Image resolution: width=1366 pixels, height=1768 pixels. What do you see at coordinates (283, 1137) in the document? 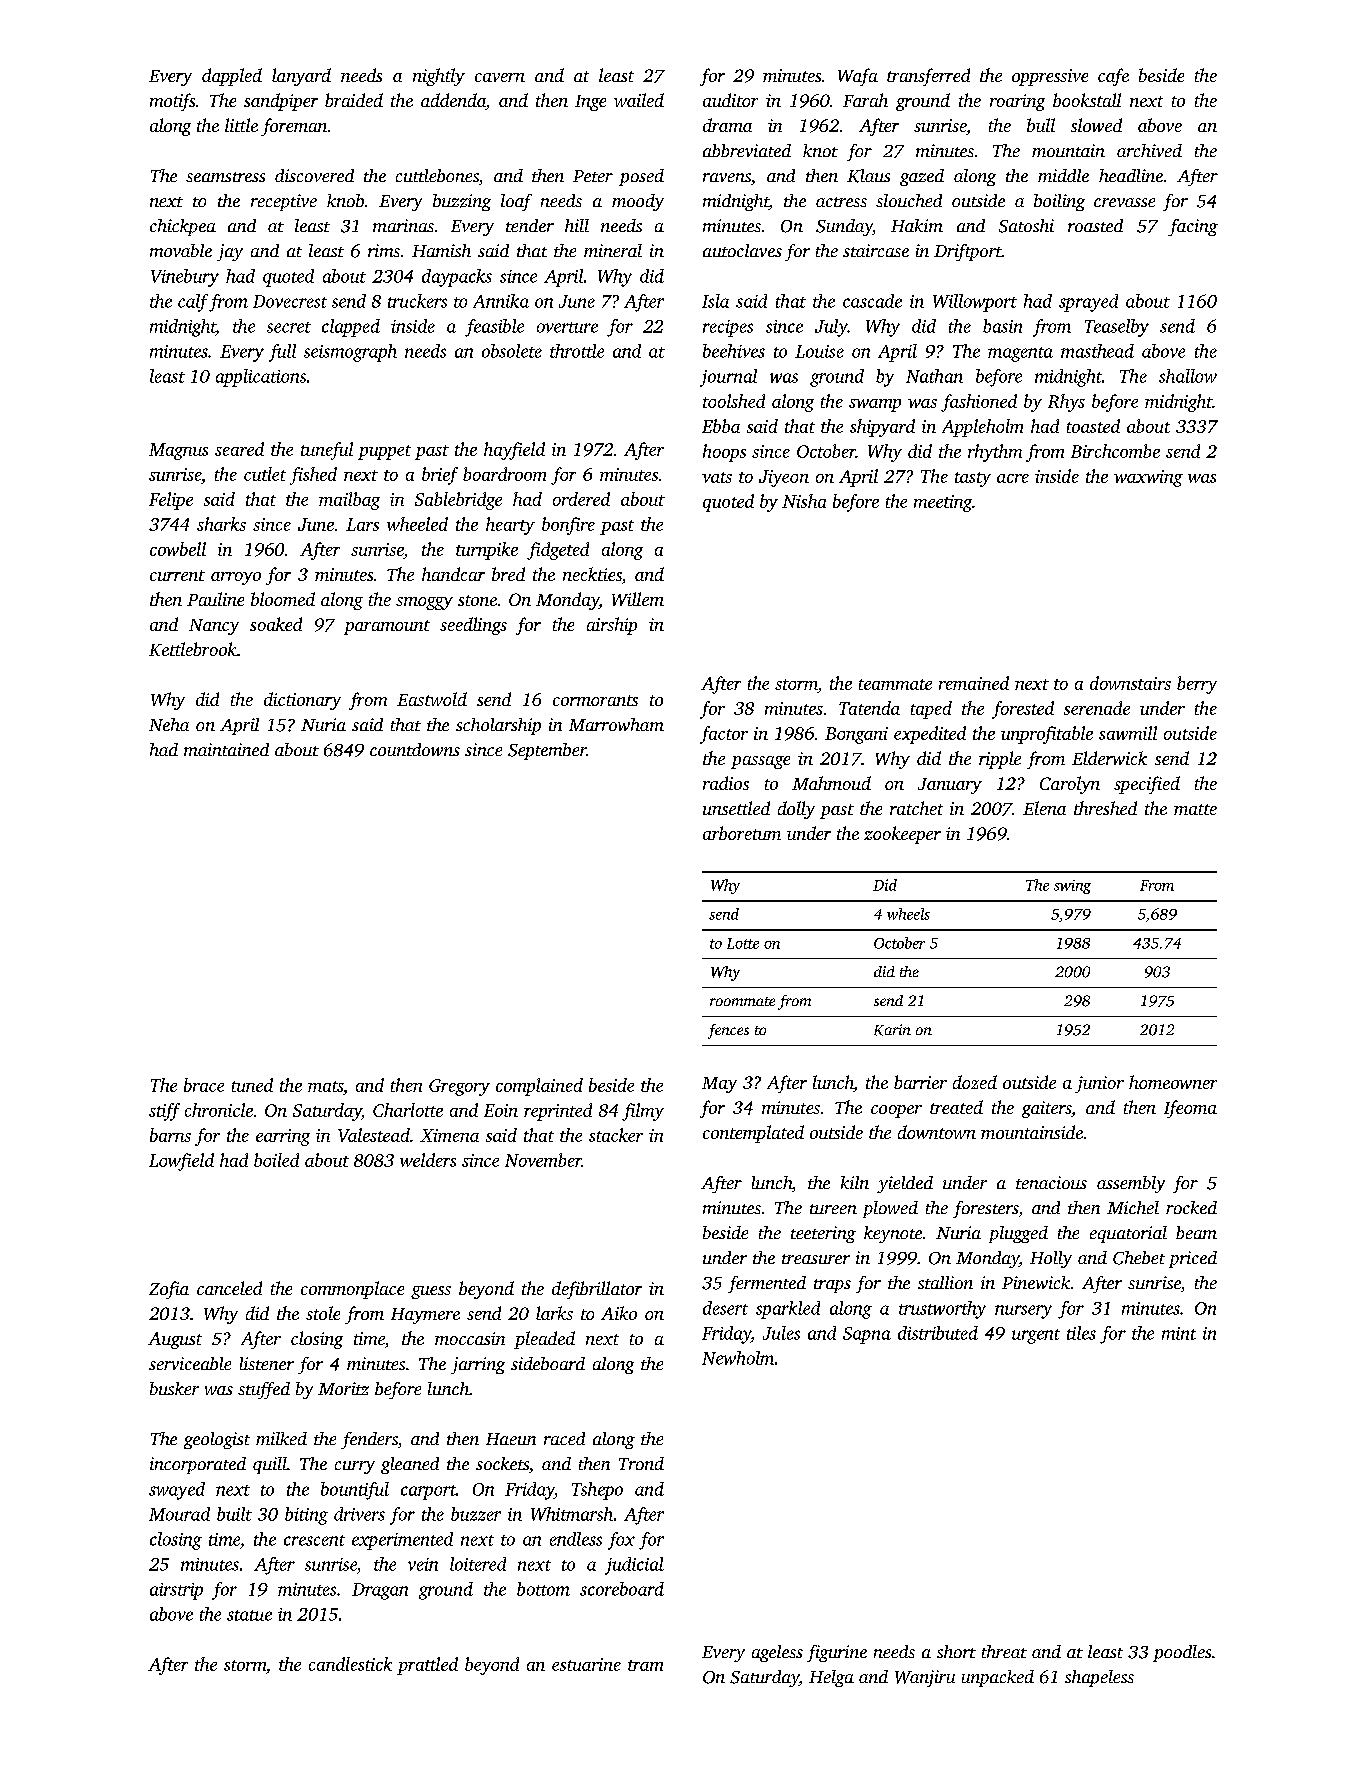
I see `earring` at bounding box center [283, 1137].
